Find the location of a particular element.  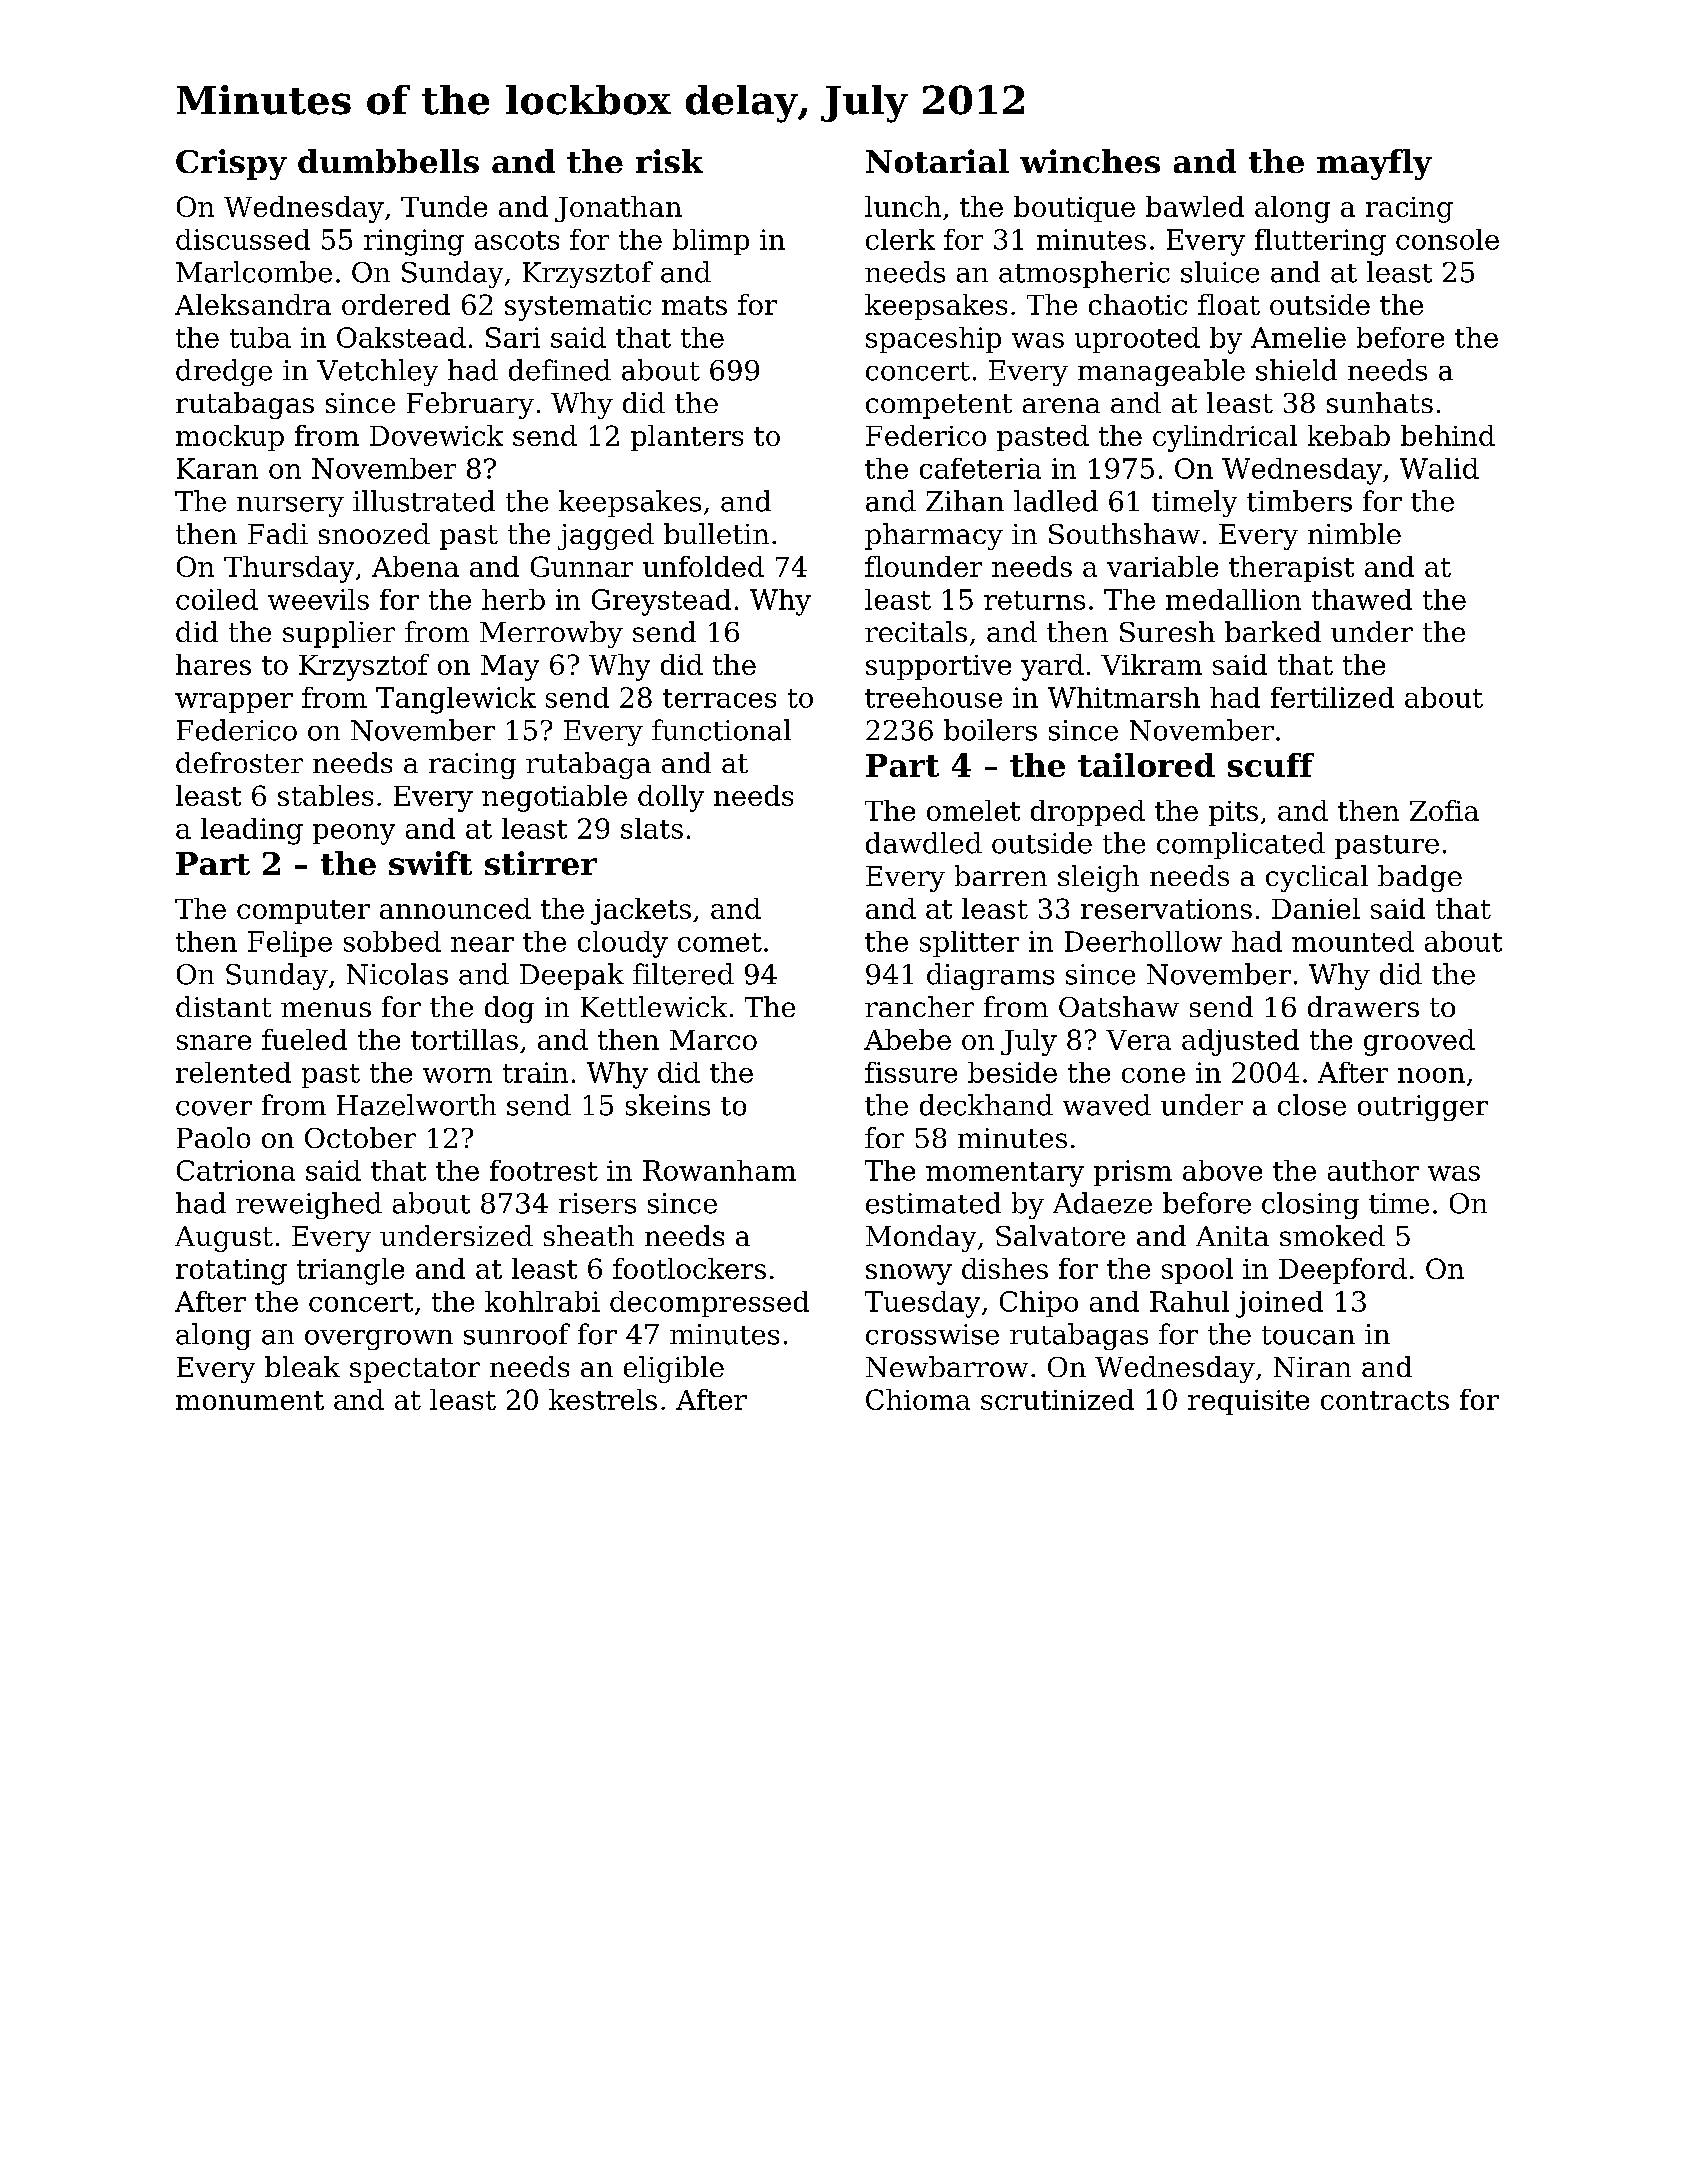

splitter is located at coordinates (969, 944).
